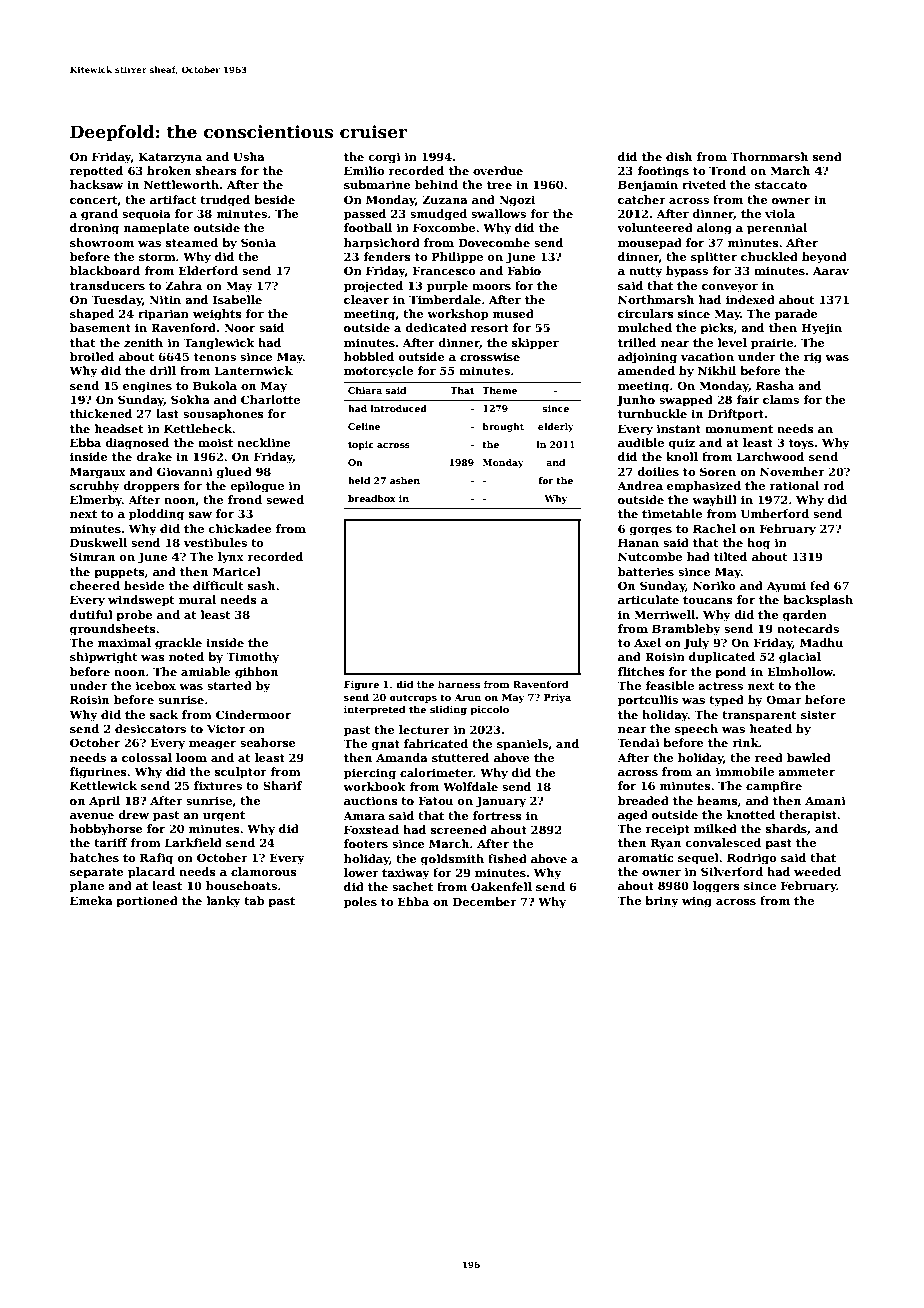  What do you see at coordinates (197, 599) in the document?
I see `mural` at bounding box center [197, 599].
